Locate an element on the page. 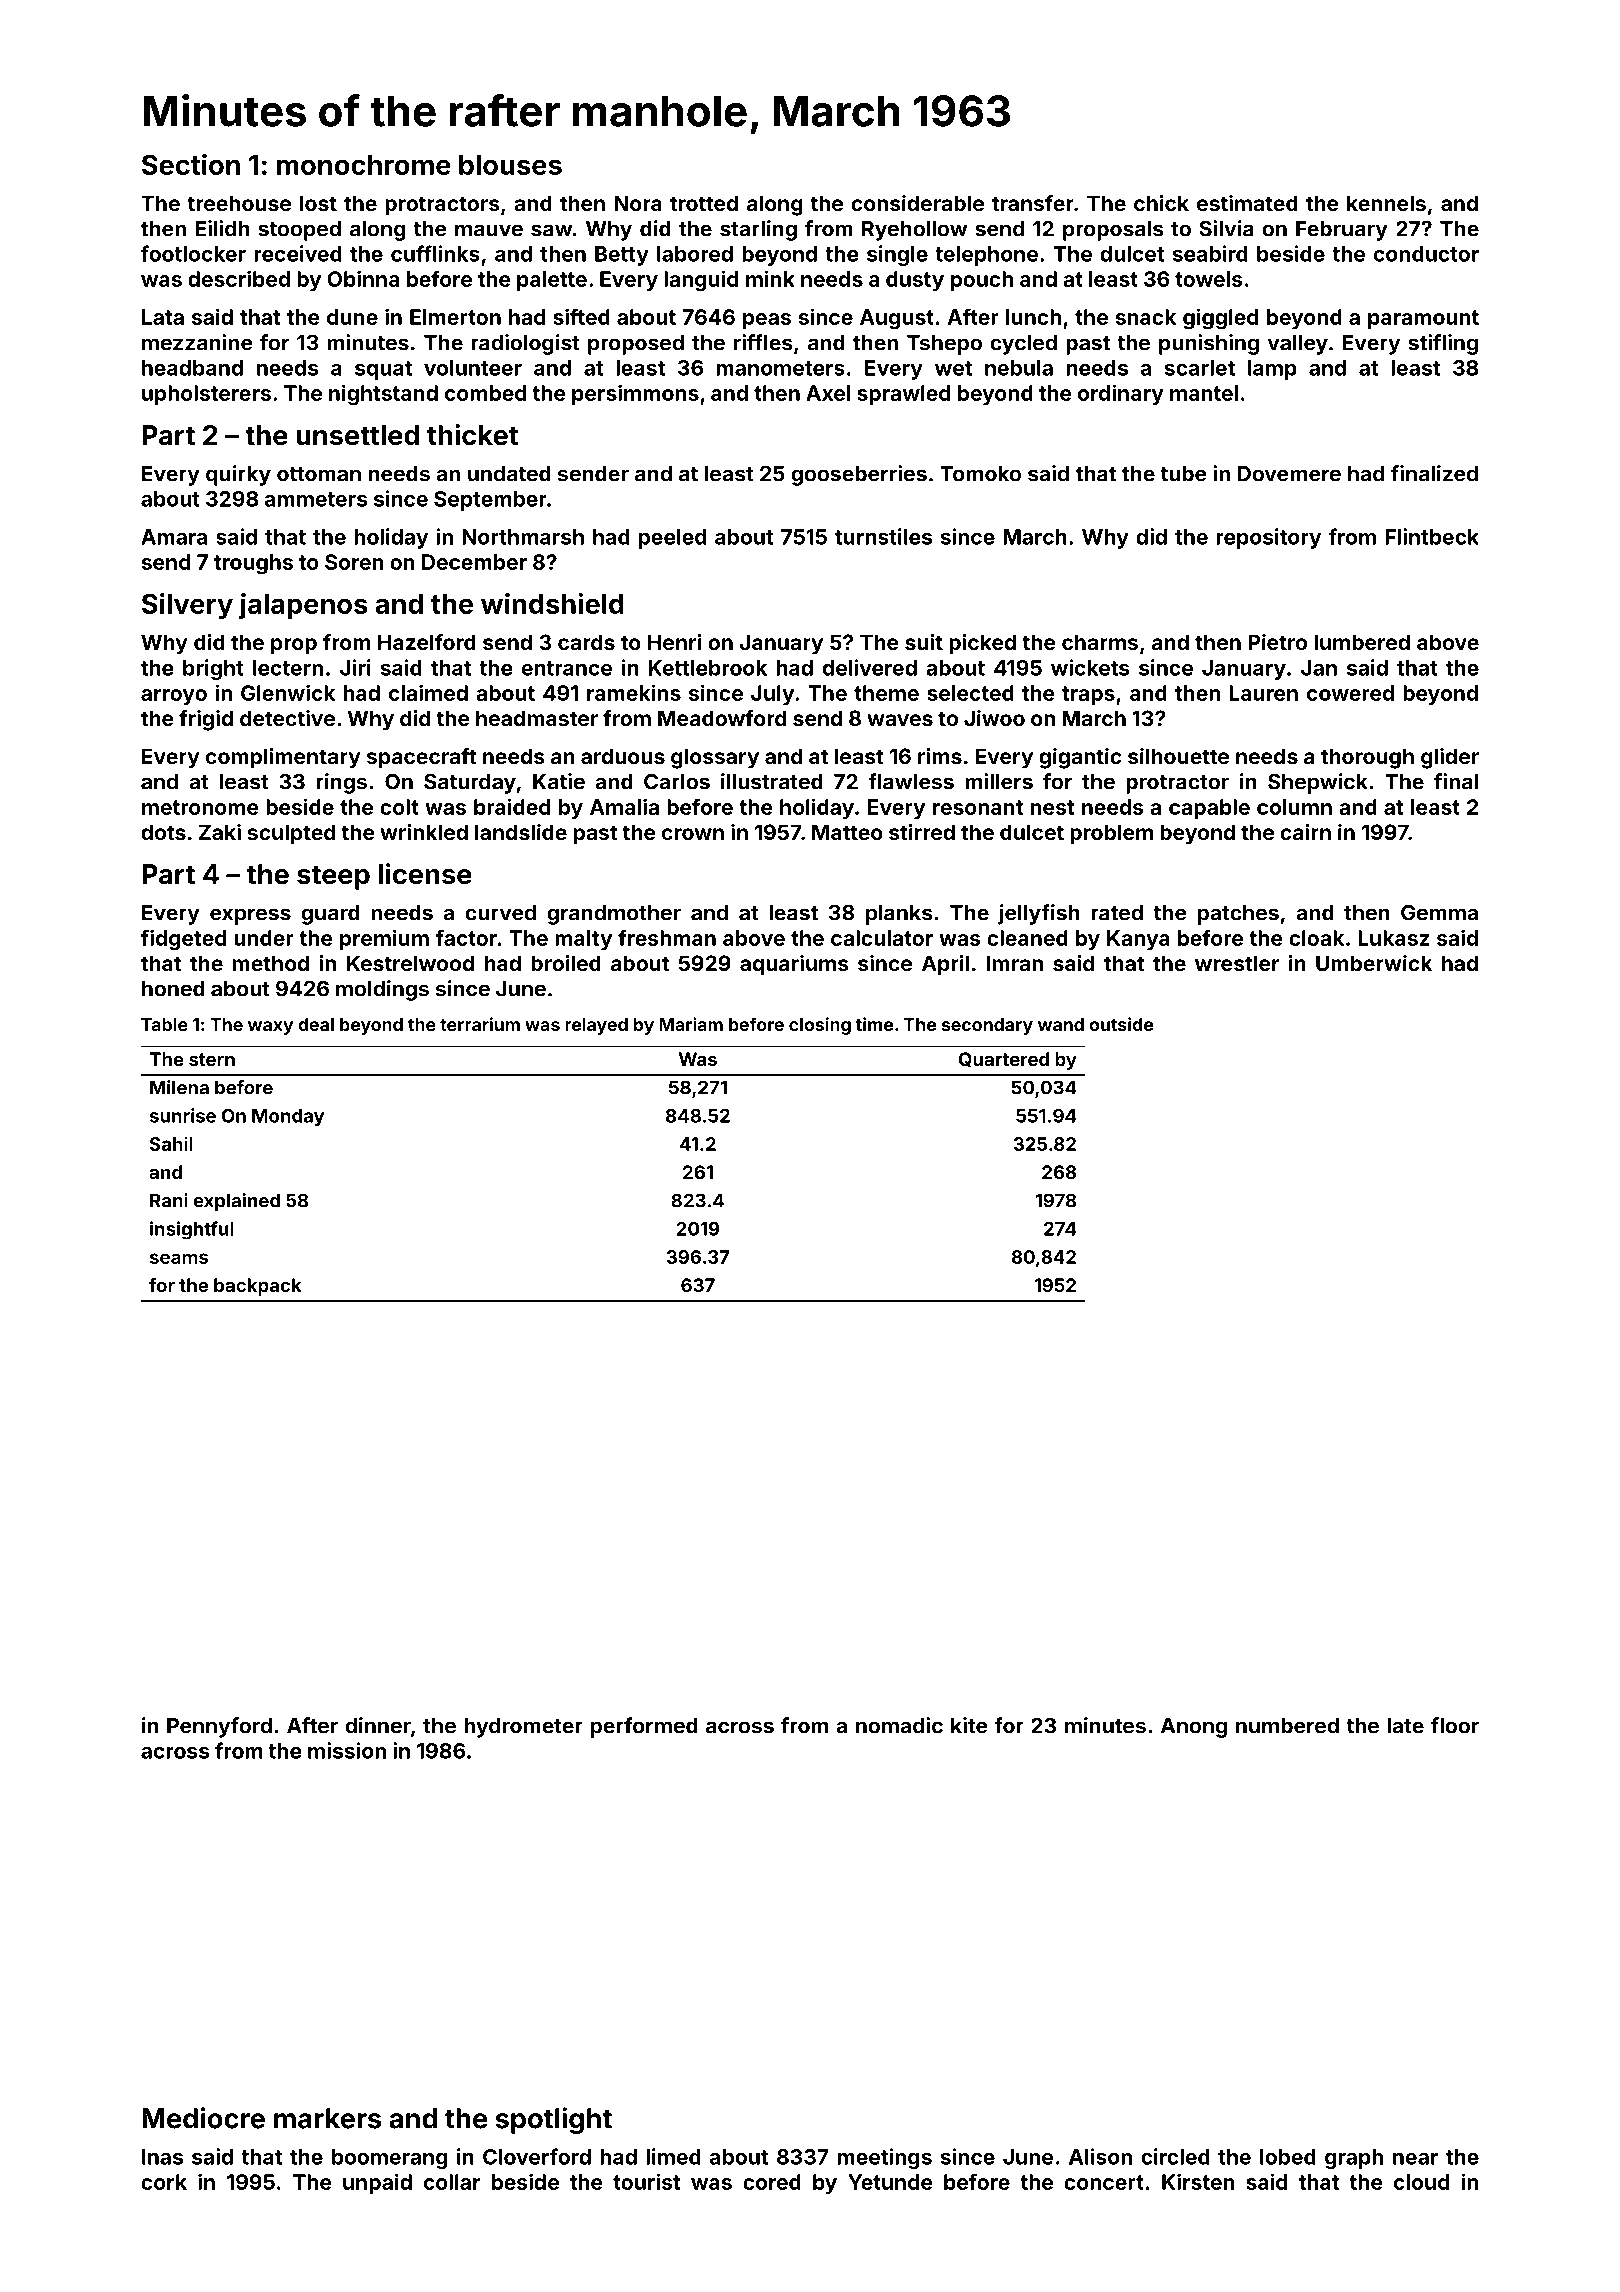  backpack is located at coordinates (258, 1287).
